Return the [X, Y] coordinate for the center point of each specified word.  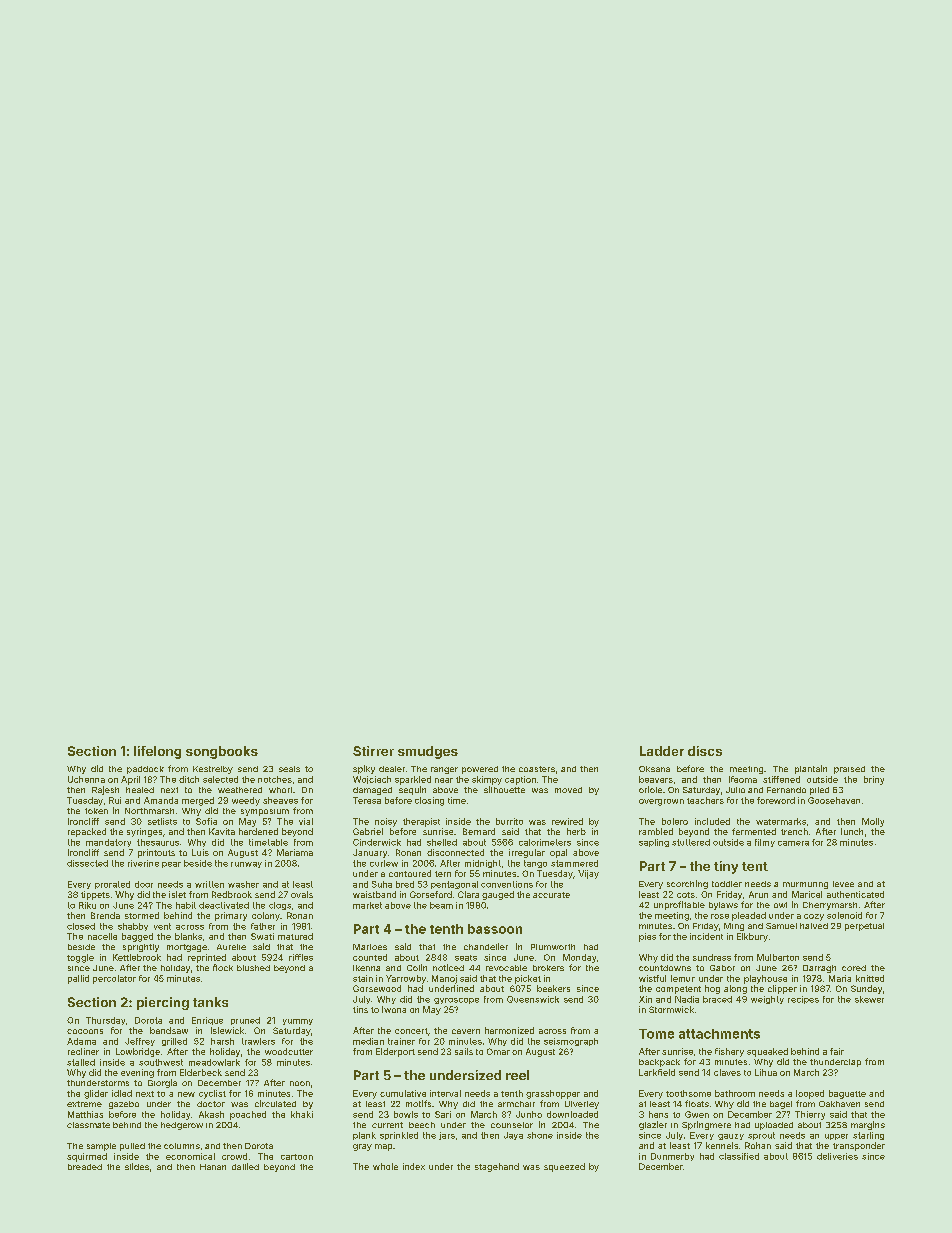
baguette [847, 1094]
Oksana [654, 769]
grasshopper [553, 1094]
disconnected [455, 852]
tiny [726, 867]
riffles [301, 957]
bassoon [495, 929]
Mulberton [778, 957]
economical [190, 1156]
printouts [156, 853]
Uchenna [86, 779]
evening [137, 1073]
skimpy [487, 780]
